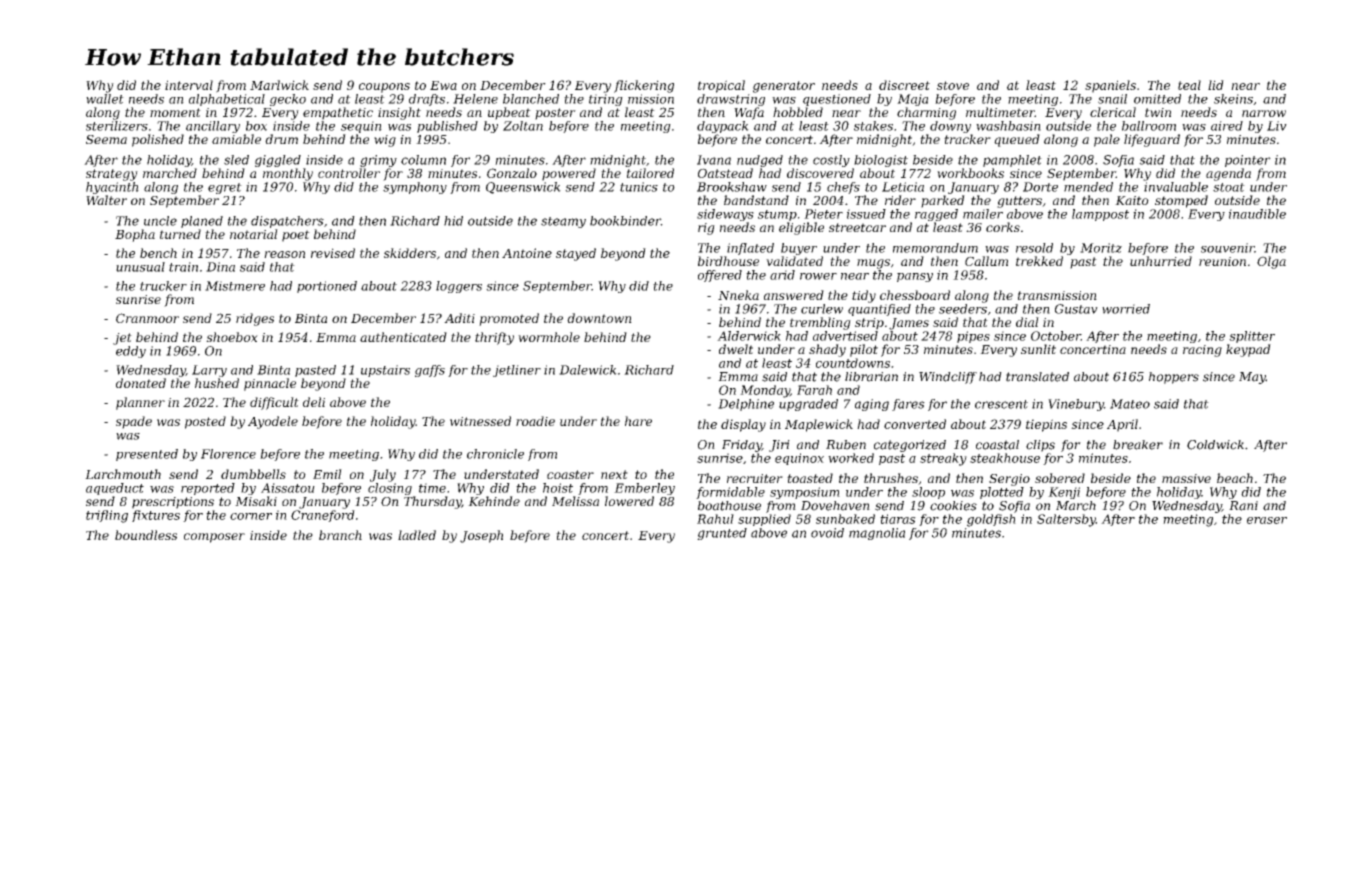 The width and height of the document is (1372, 887). Describe the element at coordinates (1101, 248) in the document. I see `Moritz` at that location.
